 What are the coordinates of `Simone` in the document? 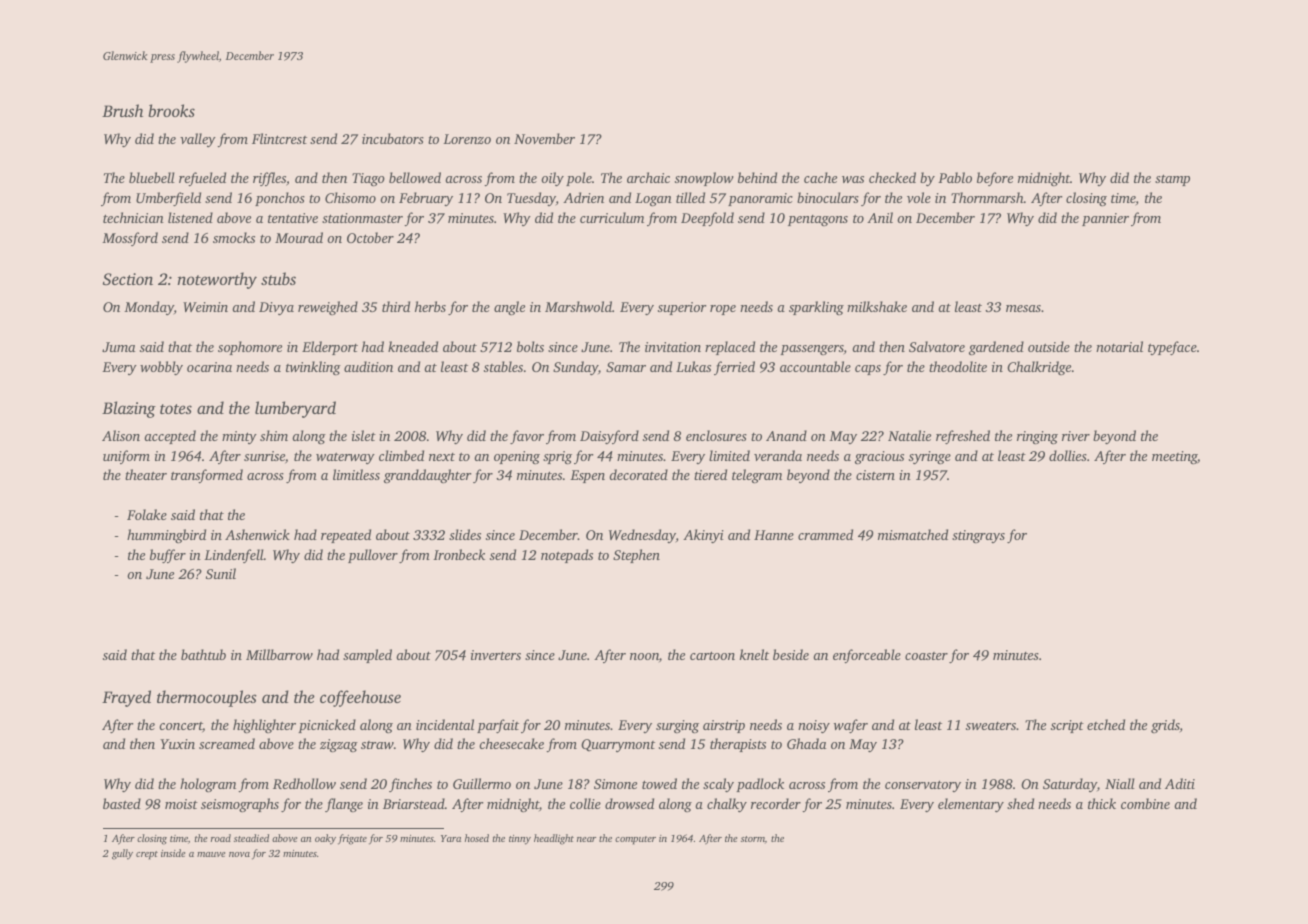 It's located at (615, 784).
